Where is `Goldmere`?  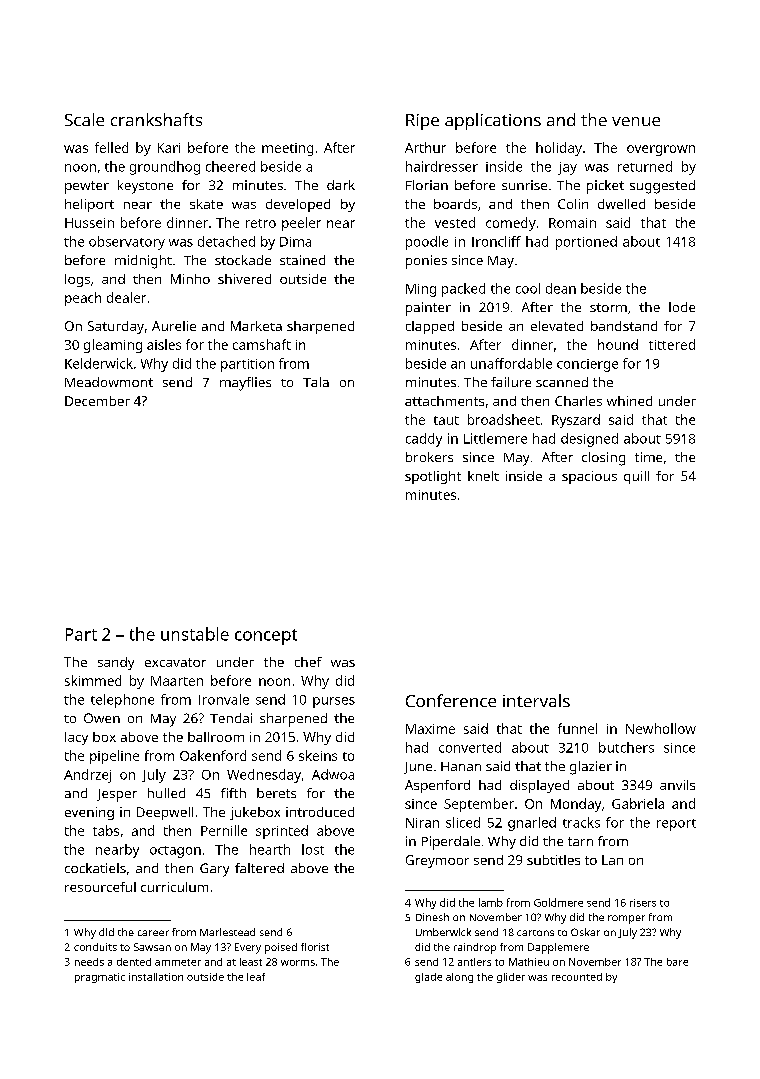
Goldmere is located at coordinates (558, 902).
